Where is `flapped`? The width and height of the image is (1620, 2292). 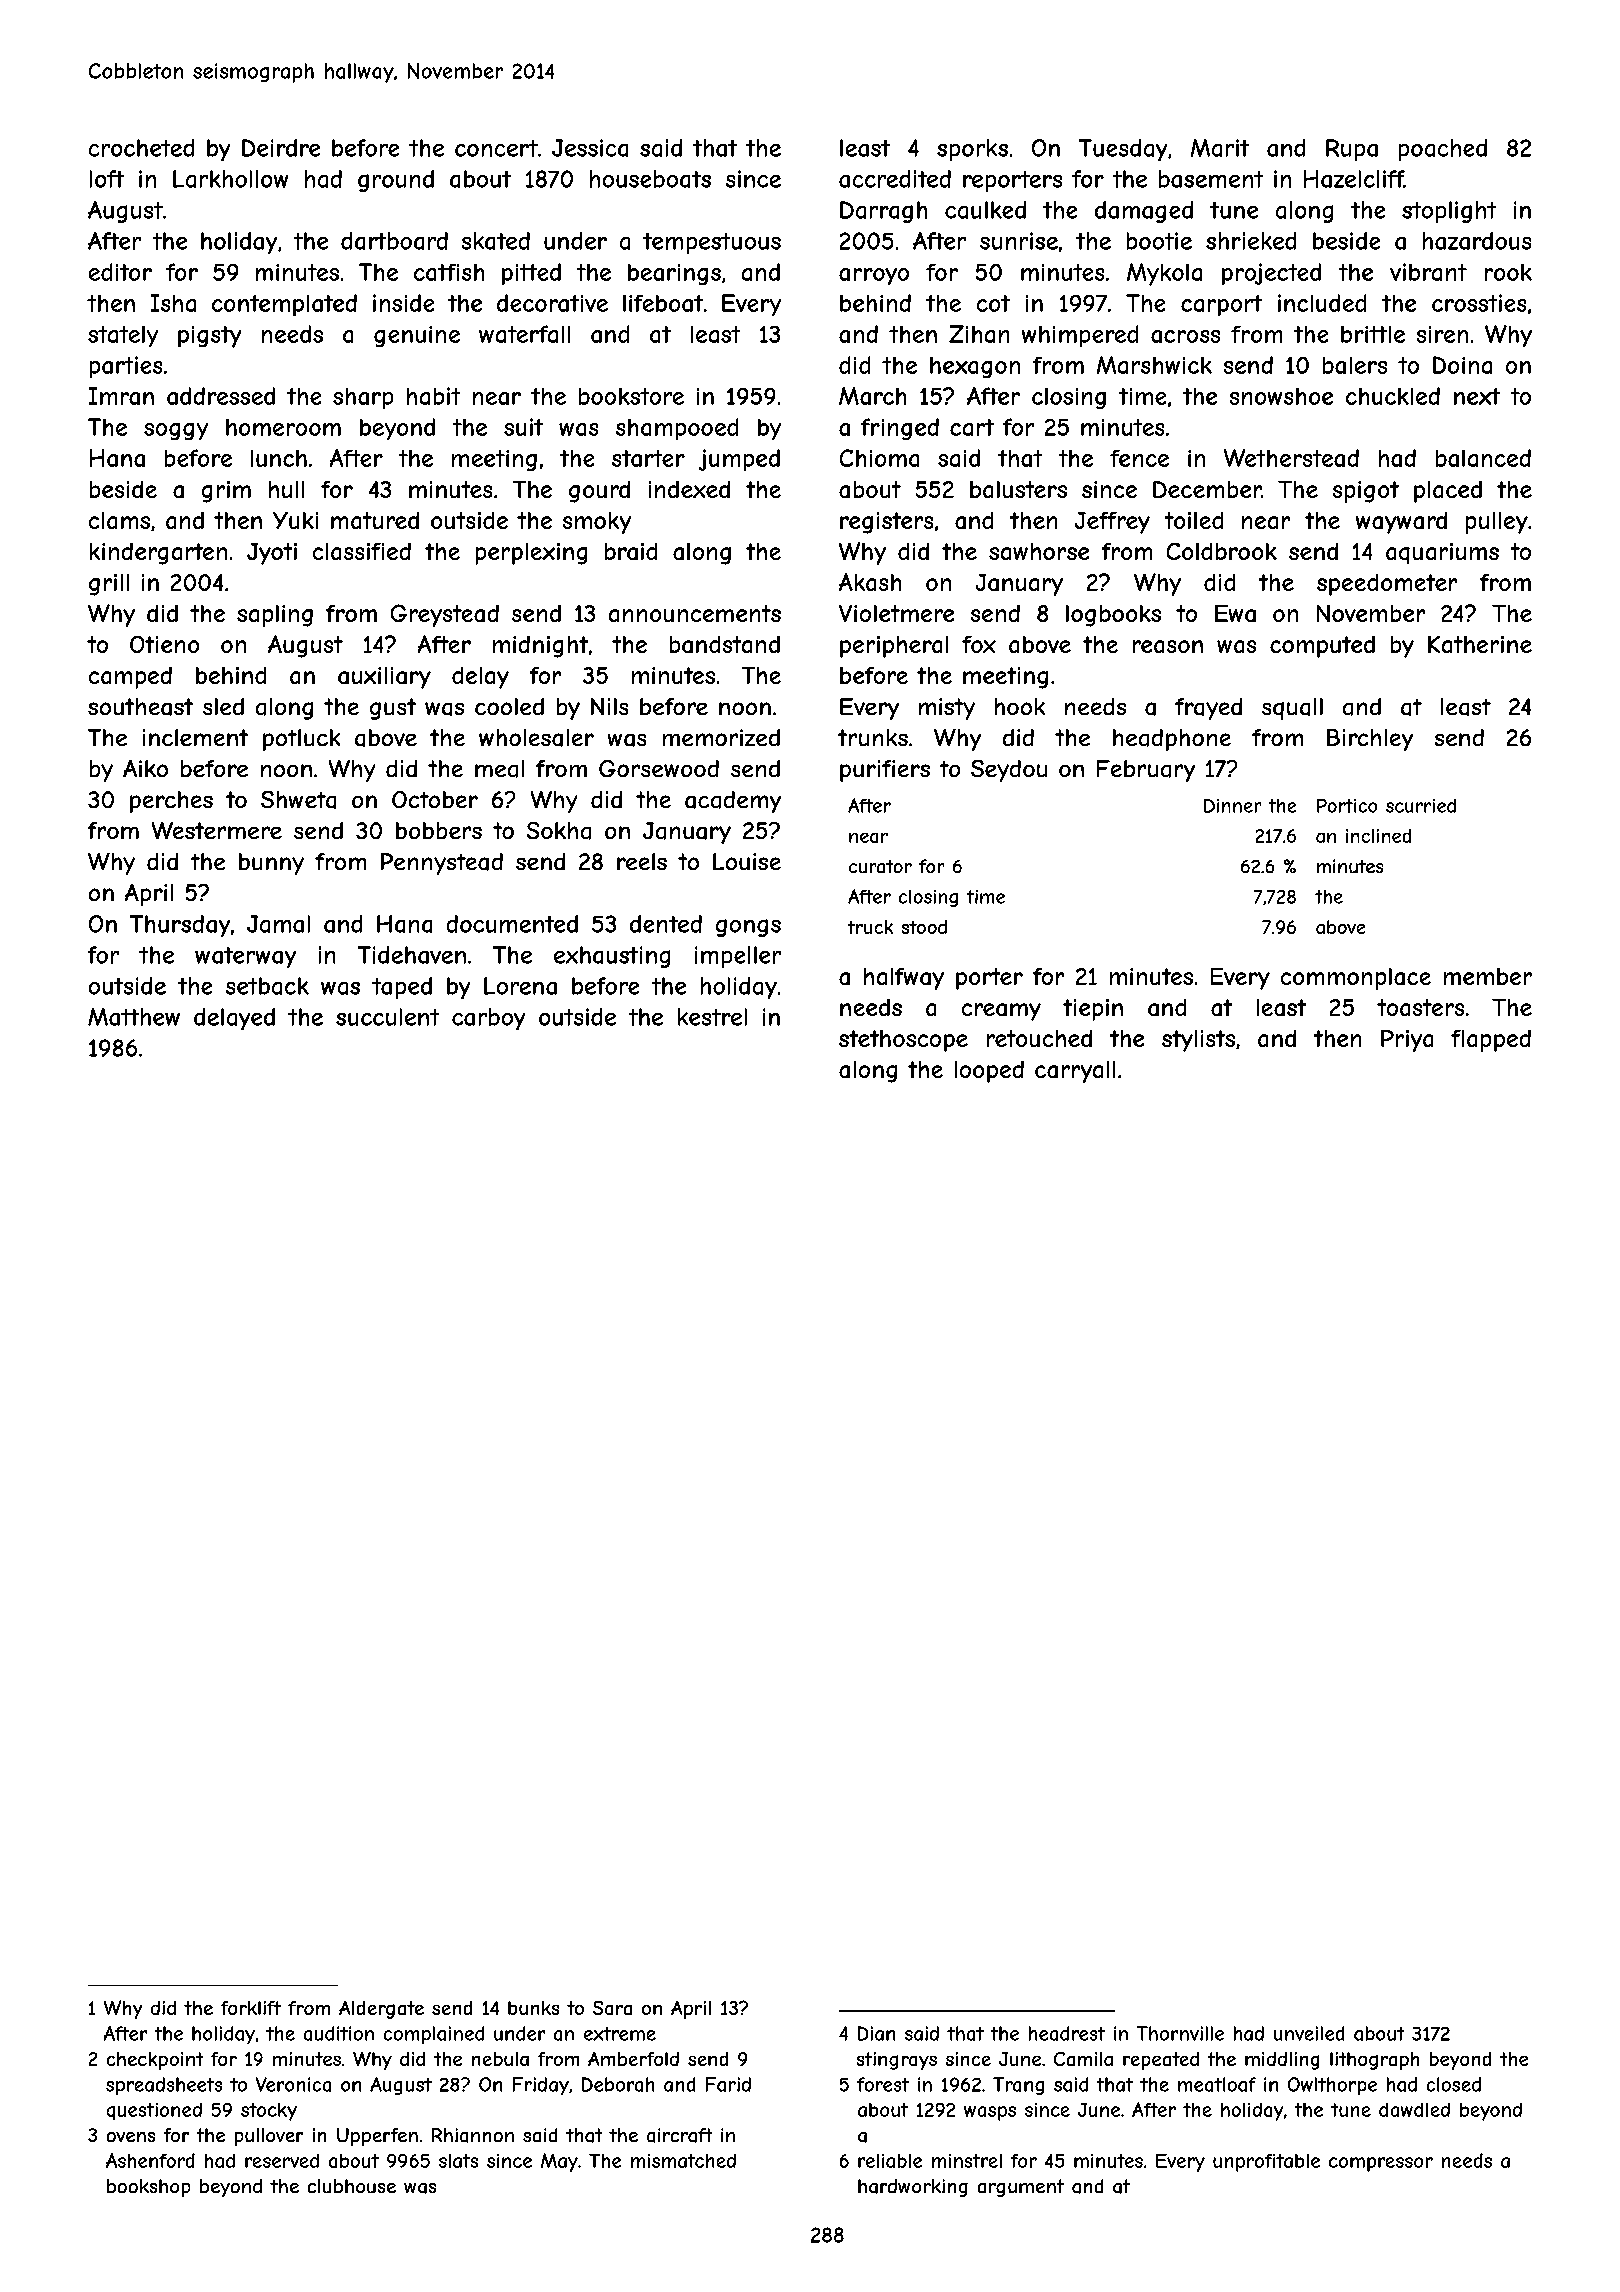
flapped is located at coordinates (1491, 1041).
